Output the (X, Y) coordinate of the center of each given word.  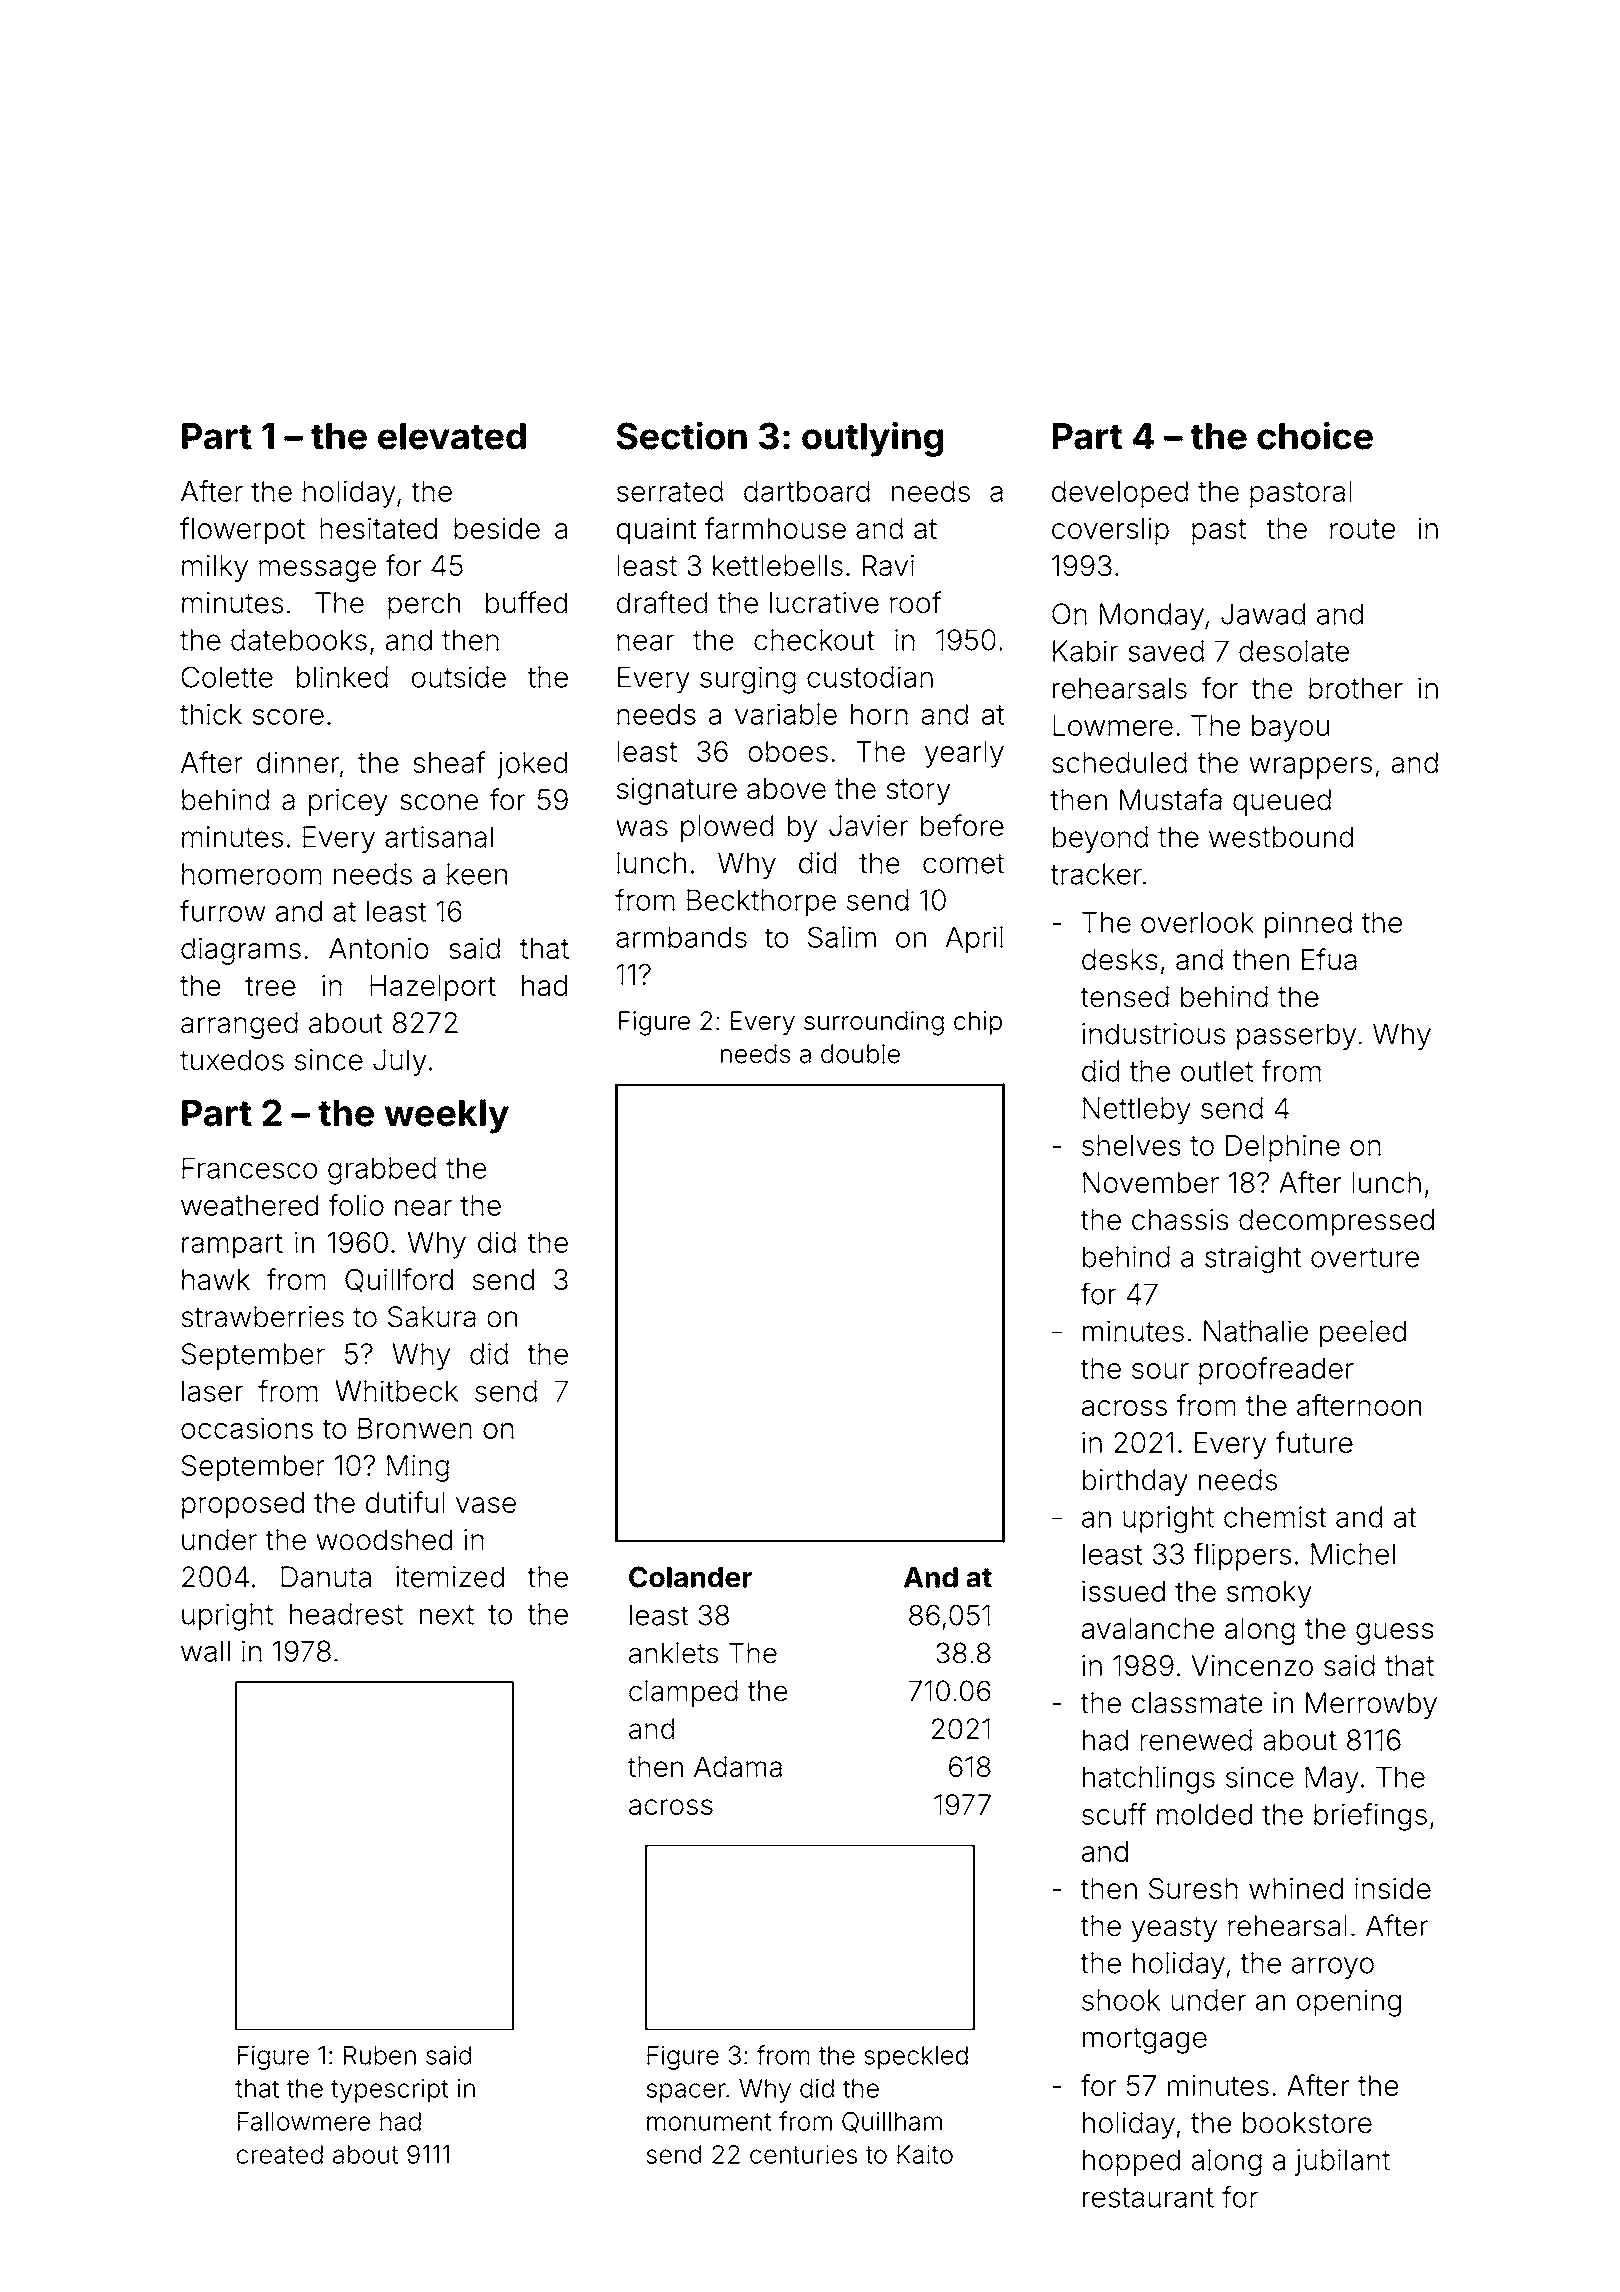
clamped (683, 1693)
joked (532, 765)
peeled (1363, 1334)
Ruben (380, 2055)
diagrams (241, 951)
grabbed (382, 1171)
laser (212, 1391)
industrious (1154, 1034)
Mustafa (1171, 799)
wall (205, 1651)
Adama (738, 1767)
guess (1395, 1634)
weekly (446, 1116)
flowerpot (242, 531)
